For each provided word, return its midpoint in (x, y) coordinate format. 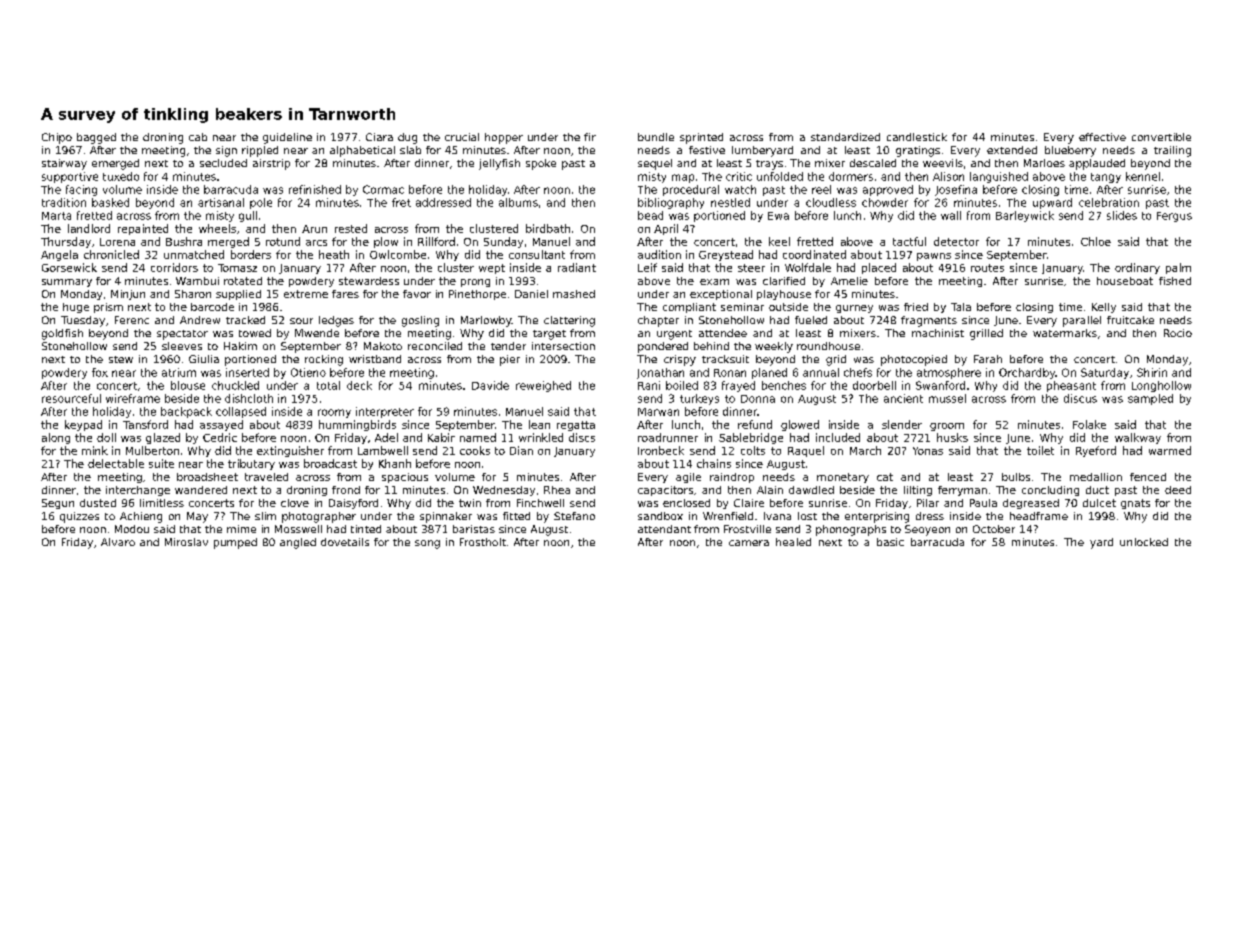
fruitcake (1130, 320)
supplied (238, 295)
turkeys (699, 399)
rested (351, 228)
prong (475, 283)
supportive (70, 177)
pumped (235, 543)
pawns (934, 257)
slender (902, 424)
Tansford (145, 424)
